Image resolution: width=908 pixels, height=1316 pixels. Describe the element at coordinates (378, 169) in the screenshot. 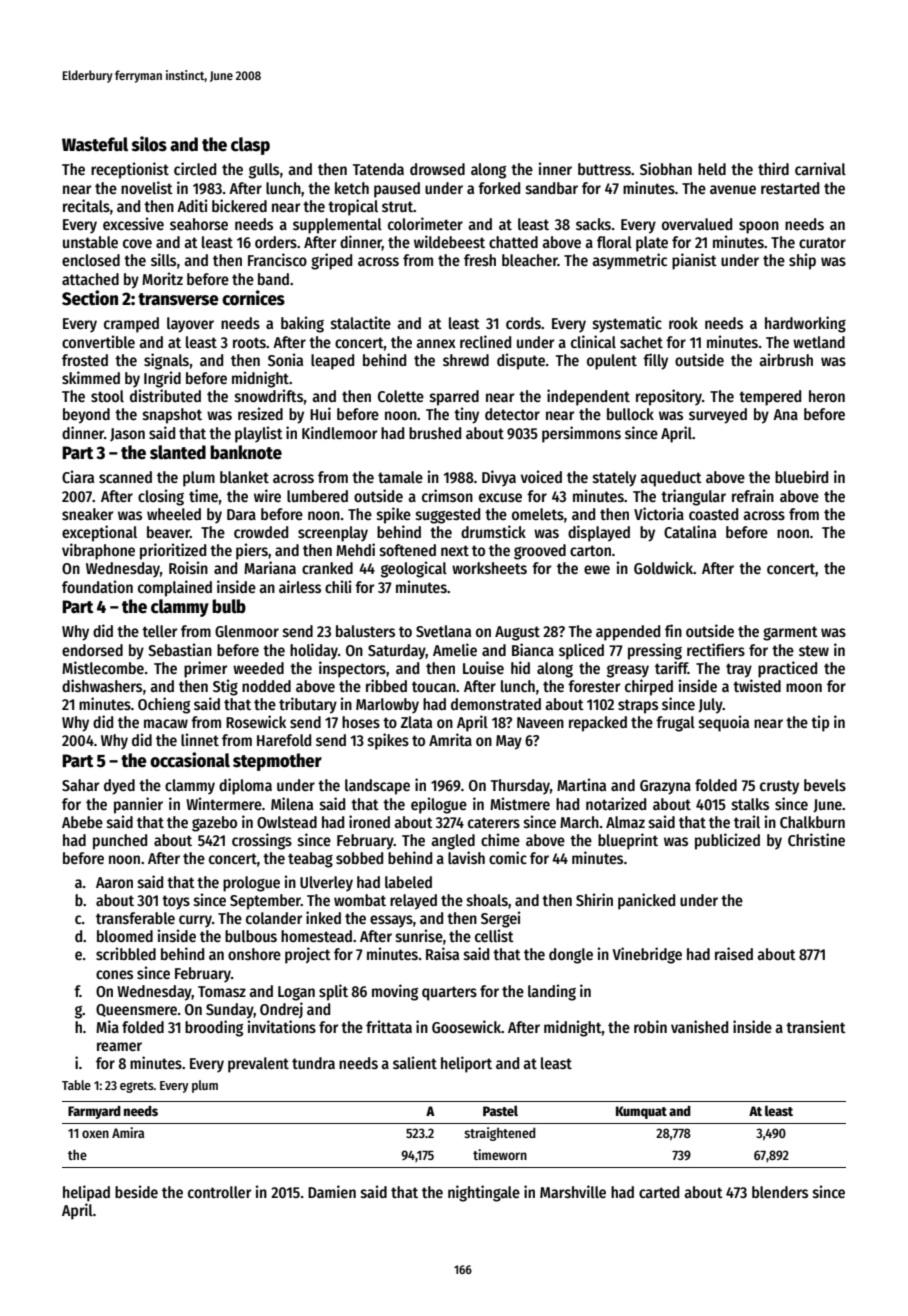

I see `Tatenda` at that location.
